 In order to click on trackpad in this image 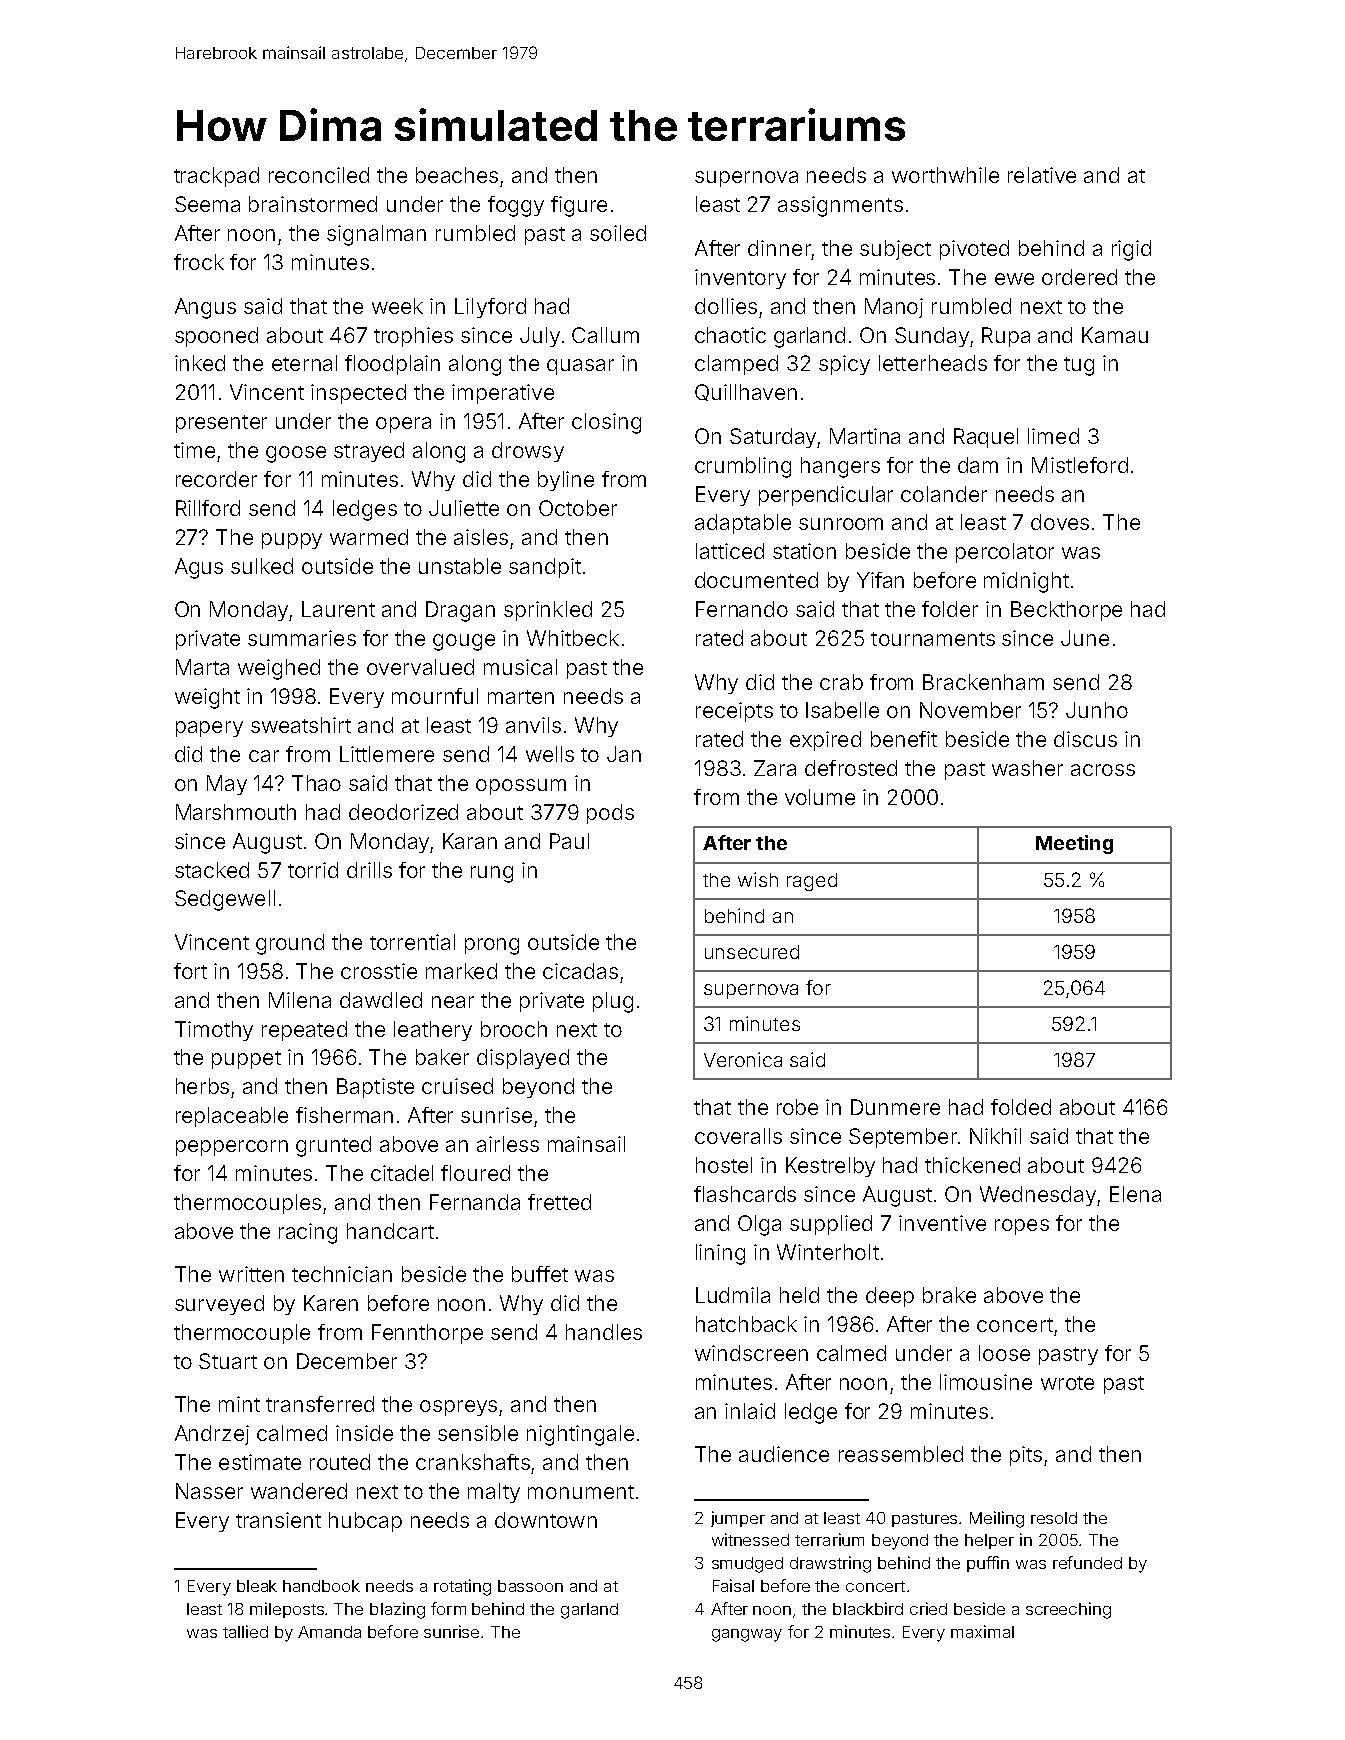, I will do `click(216, 177)`.
